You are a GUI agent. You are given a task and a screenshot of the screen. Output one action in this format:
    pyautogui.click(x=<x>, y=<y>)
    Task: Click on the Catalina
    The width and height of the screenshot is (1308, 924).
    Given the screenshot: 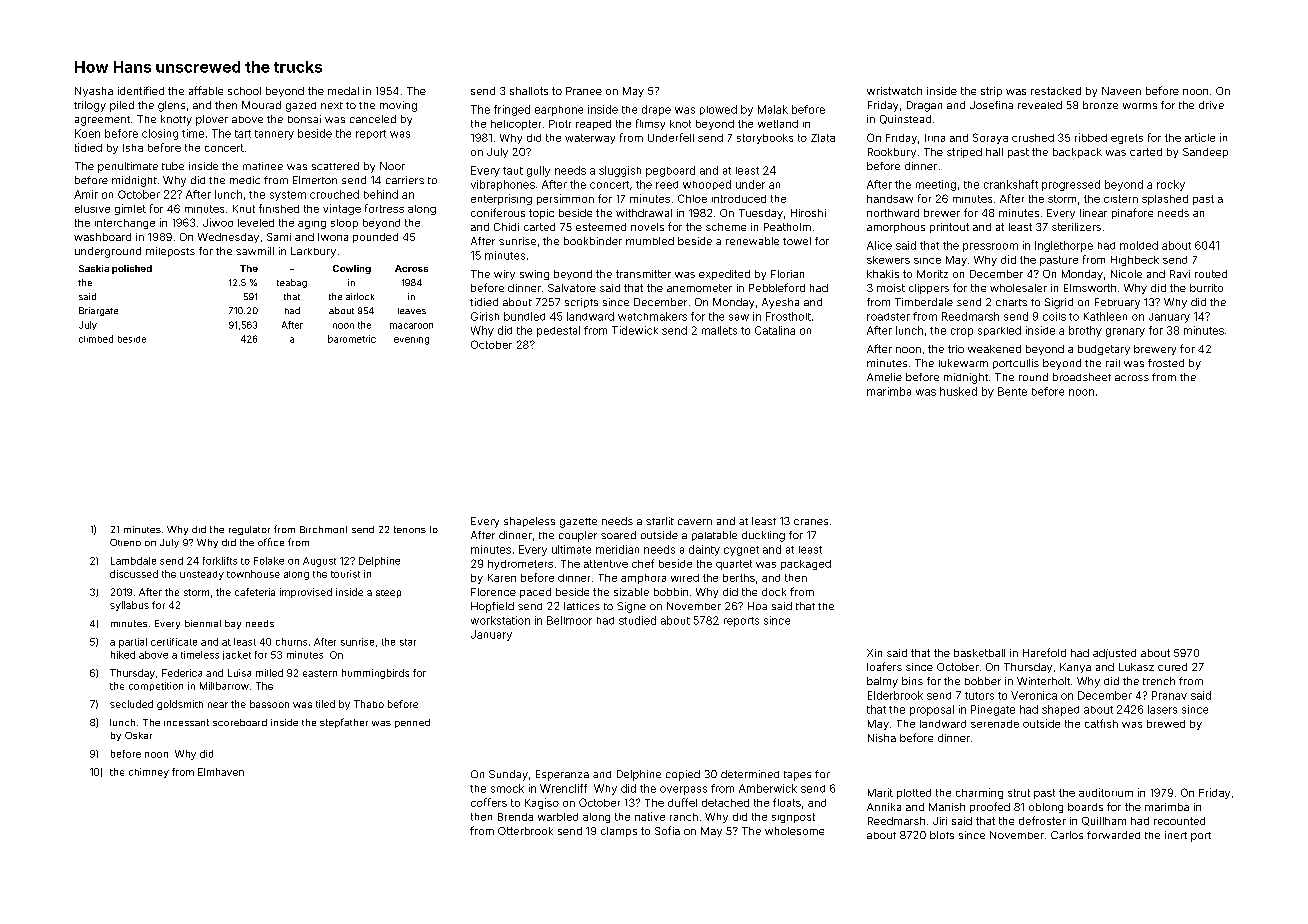 What is the action you would take?
    pyautogui.click(x=775, y=330)
